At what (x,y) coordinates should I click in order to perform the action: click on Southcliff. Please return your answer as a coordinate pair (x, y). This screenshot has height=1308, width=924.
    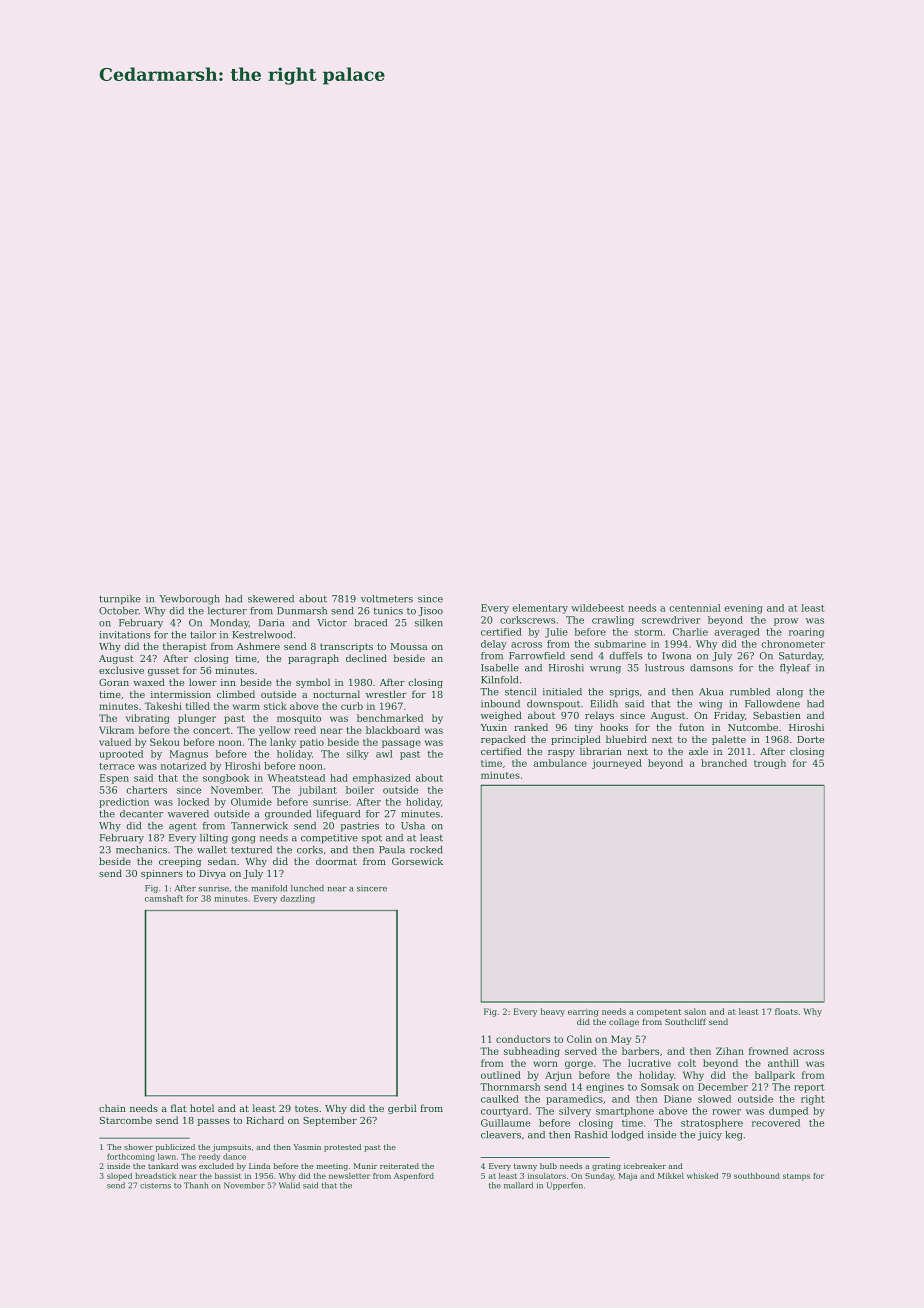
    Looking at the image, I should click on (685, 1021).
